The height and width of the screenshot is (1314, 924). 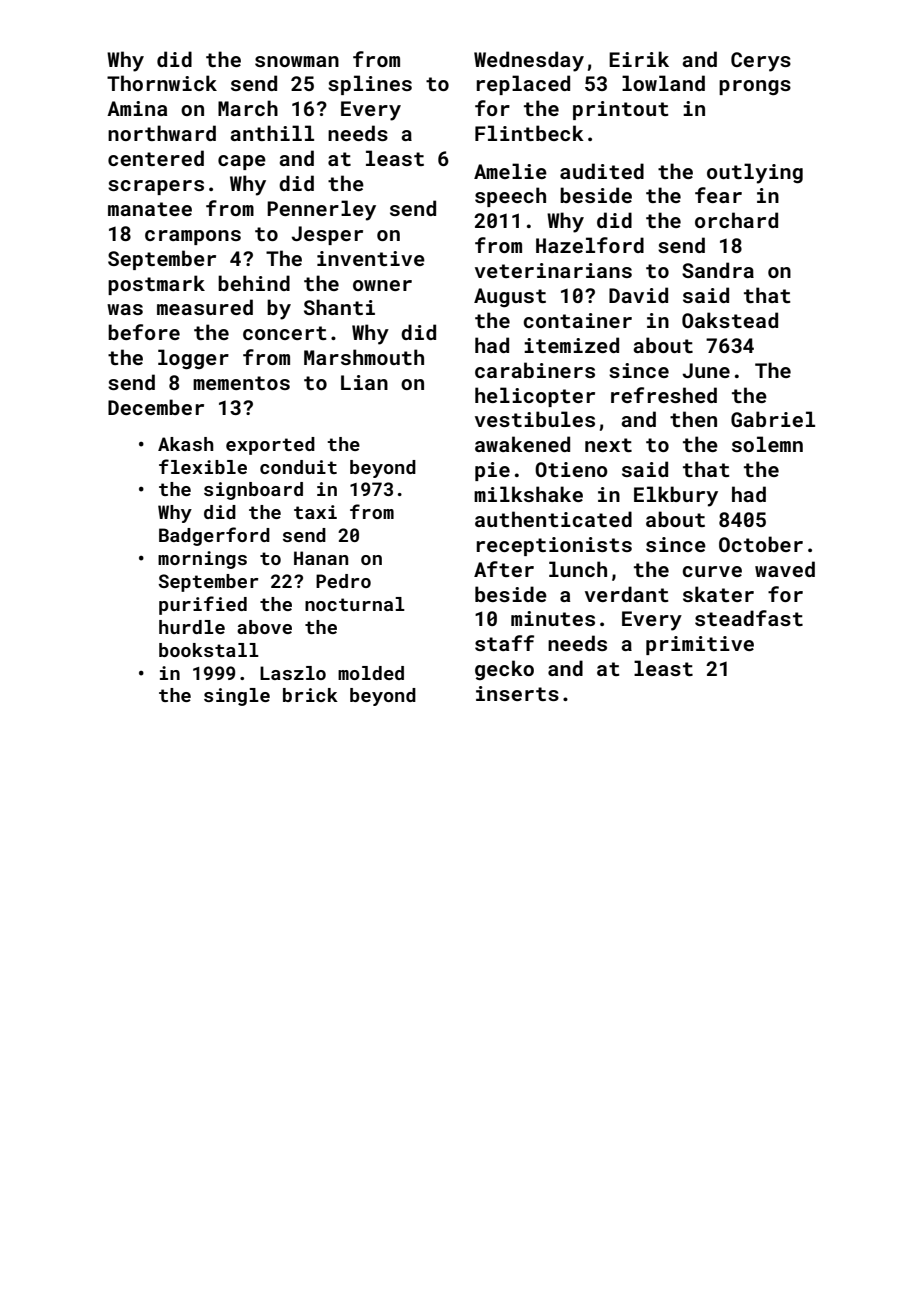 I want to click on molded, so click(x=371, y=673).
